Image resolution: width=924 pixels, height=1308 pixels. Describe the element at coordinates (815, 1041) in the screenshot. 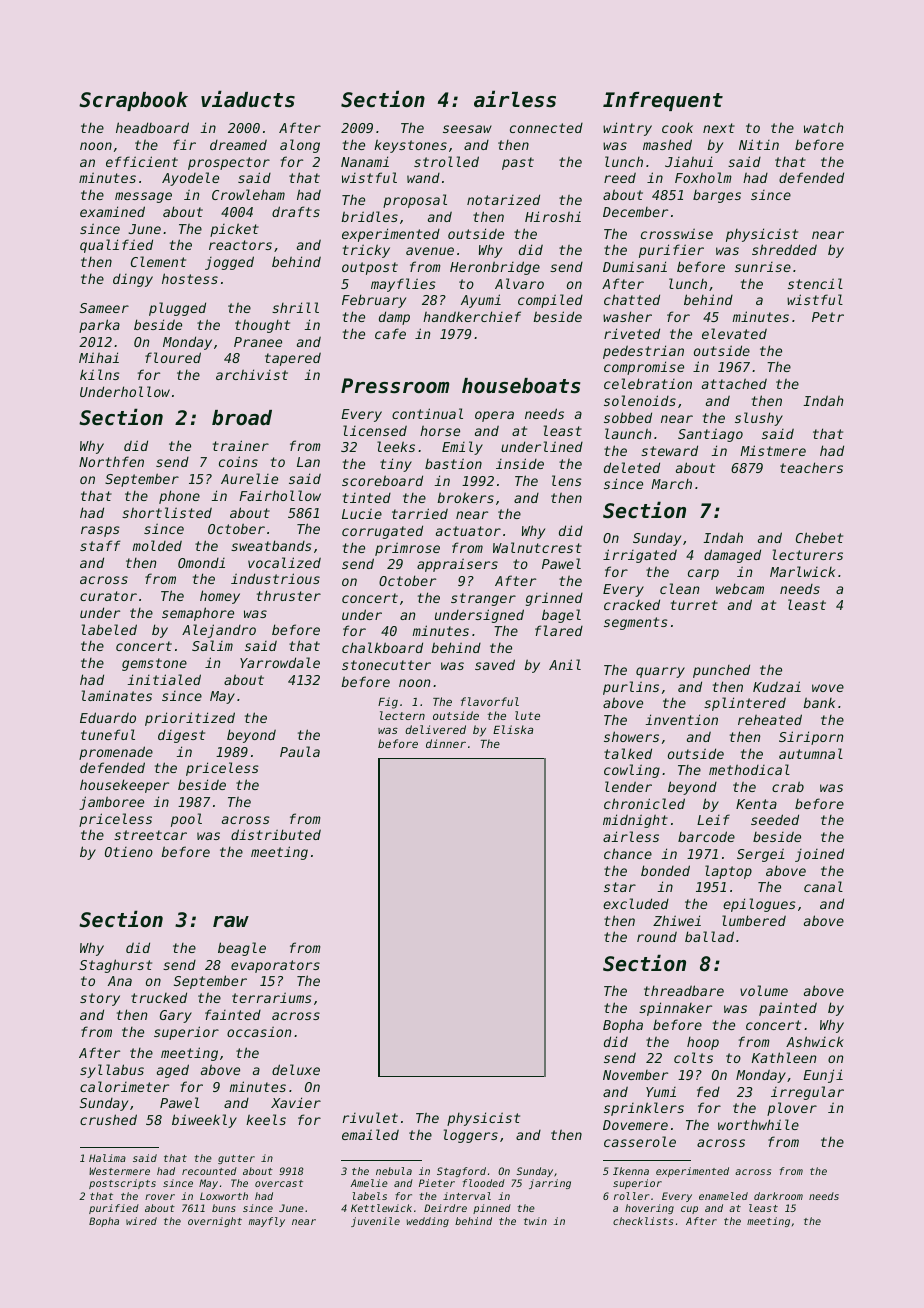

I see `Ashwick` at that location.
